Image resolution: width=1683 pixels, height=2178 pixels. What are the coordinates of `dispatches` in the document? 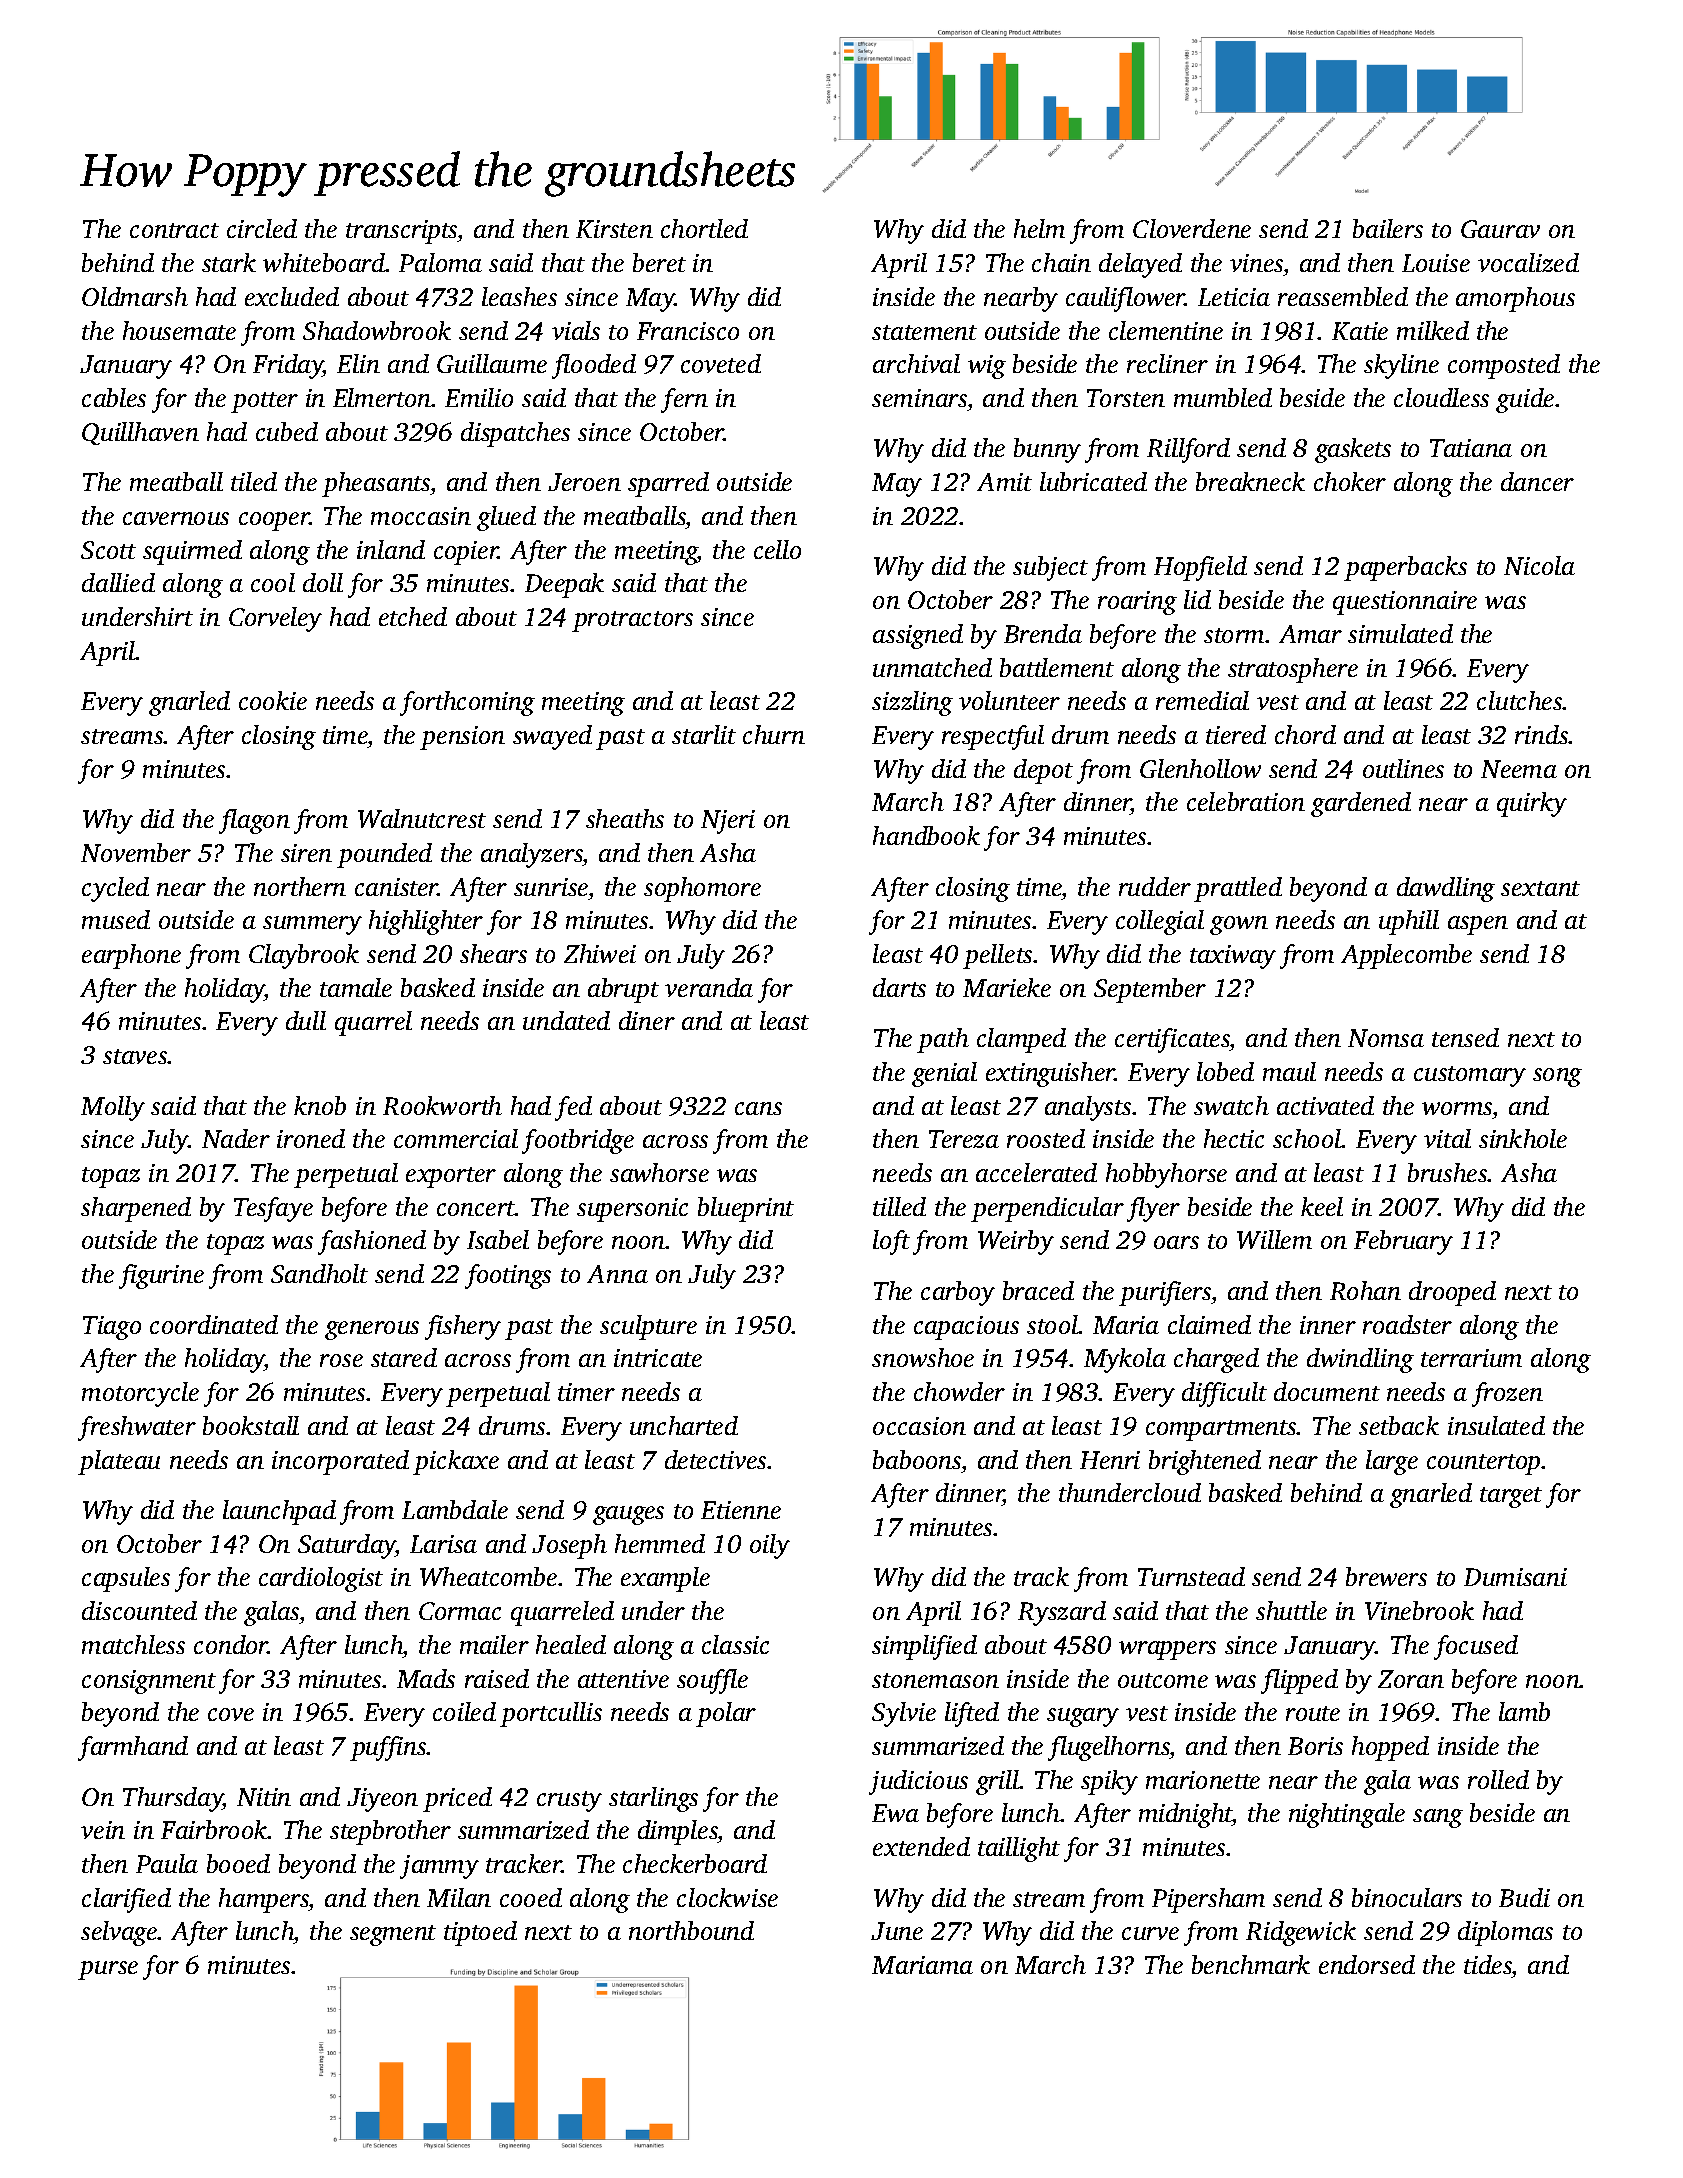 It's located at (515, 434).
